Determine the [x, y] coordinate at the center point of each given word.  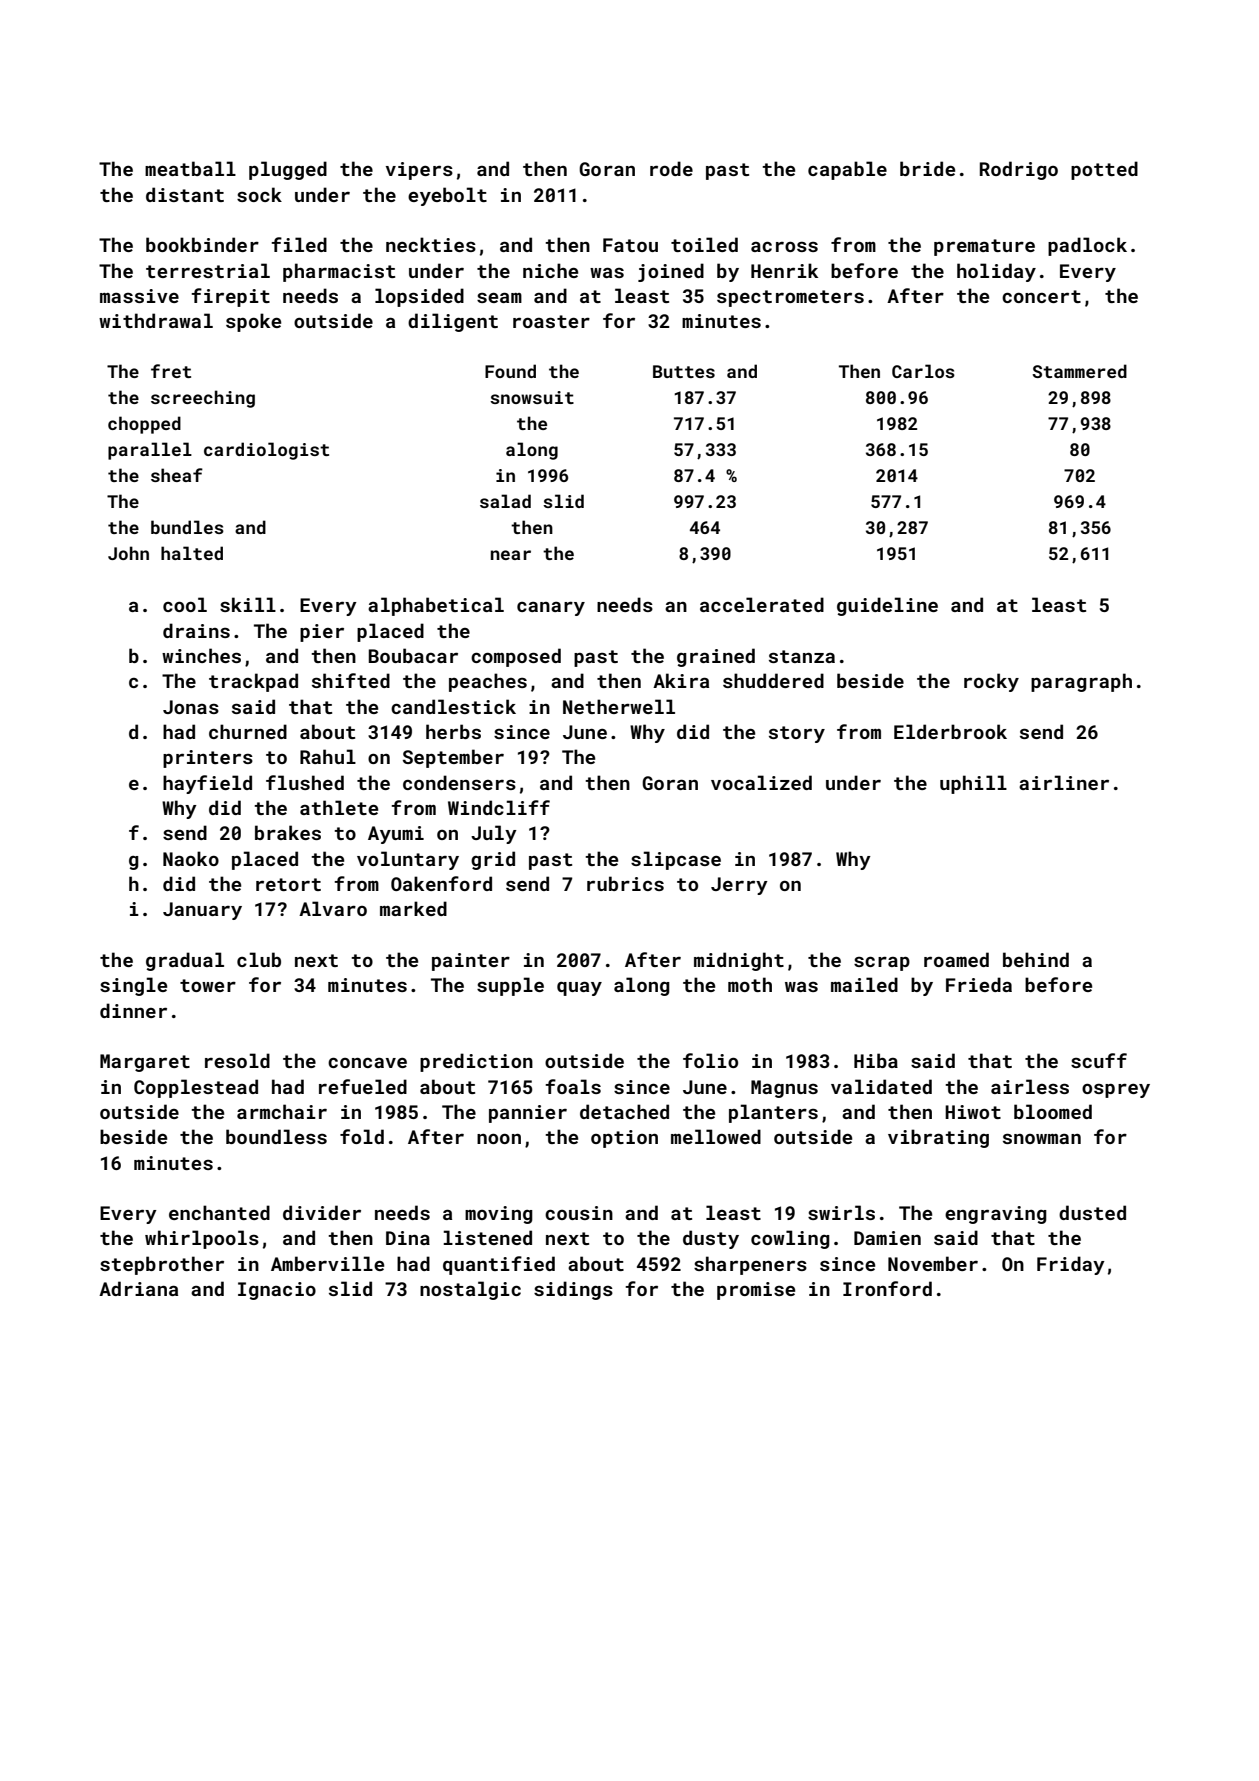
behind [1036, 959]
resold [237, 1060]
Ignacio [277, 1291]
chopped [144, 425]
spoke [253, 322]
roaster [551, 321]
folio [710, 1060]
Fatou [630, 245]
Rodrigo [1019, 170]
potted [1104, 170]
